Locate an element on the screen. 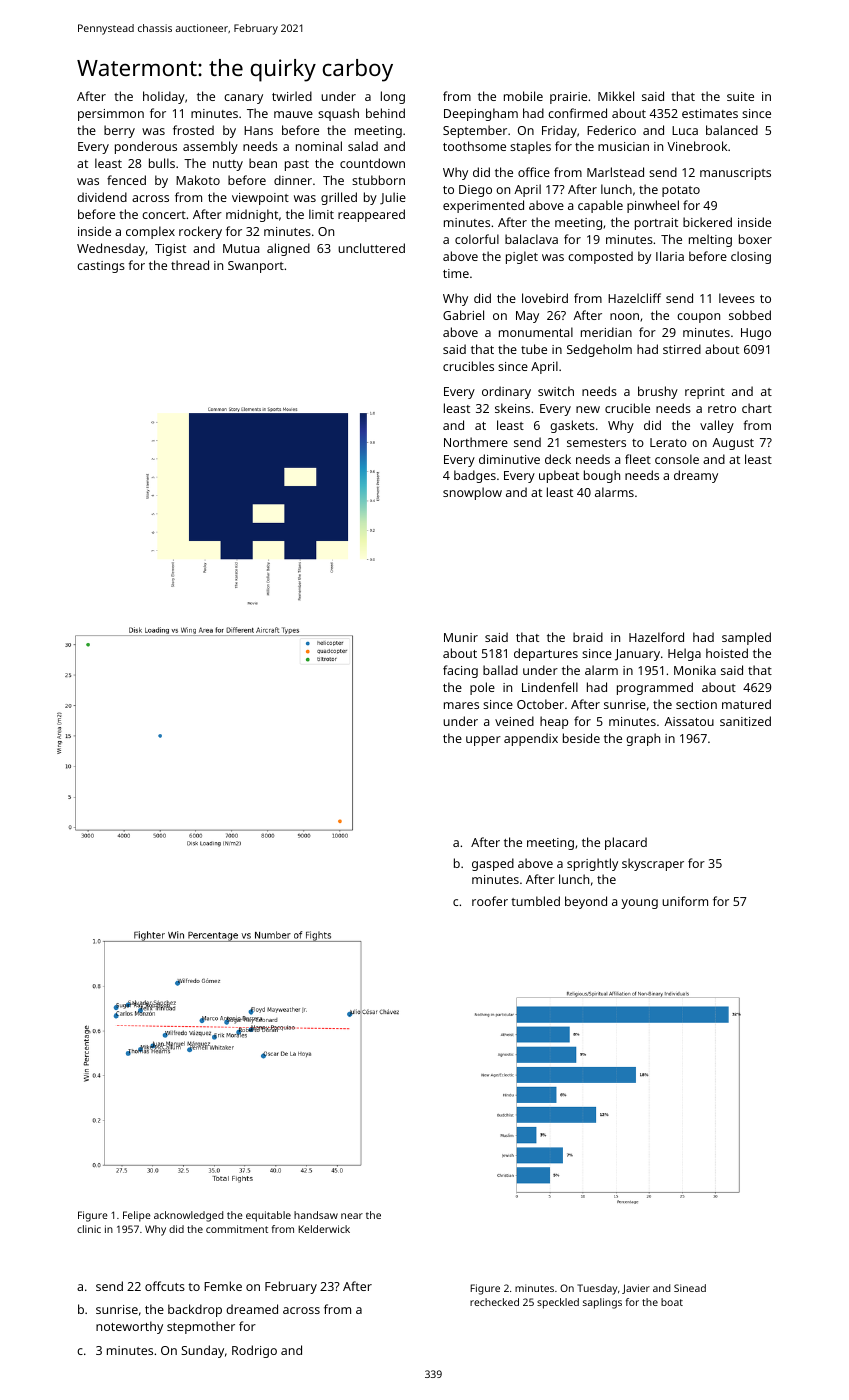 The height and width of the screenshot is (1400, 849). Sedgeholm is located at coordinates (599, 350).
